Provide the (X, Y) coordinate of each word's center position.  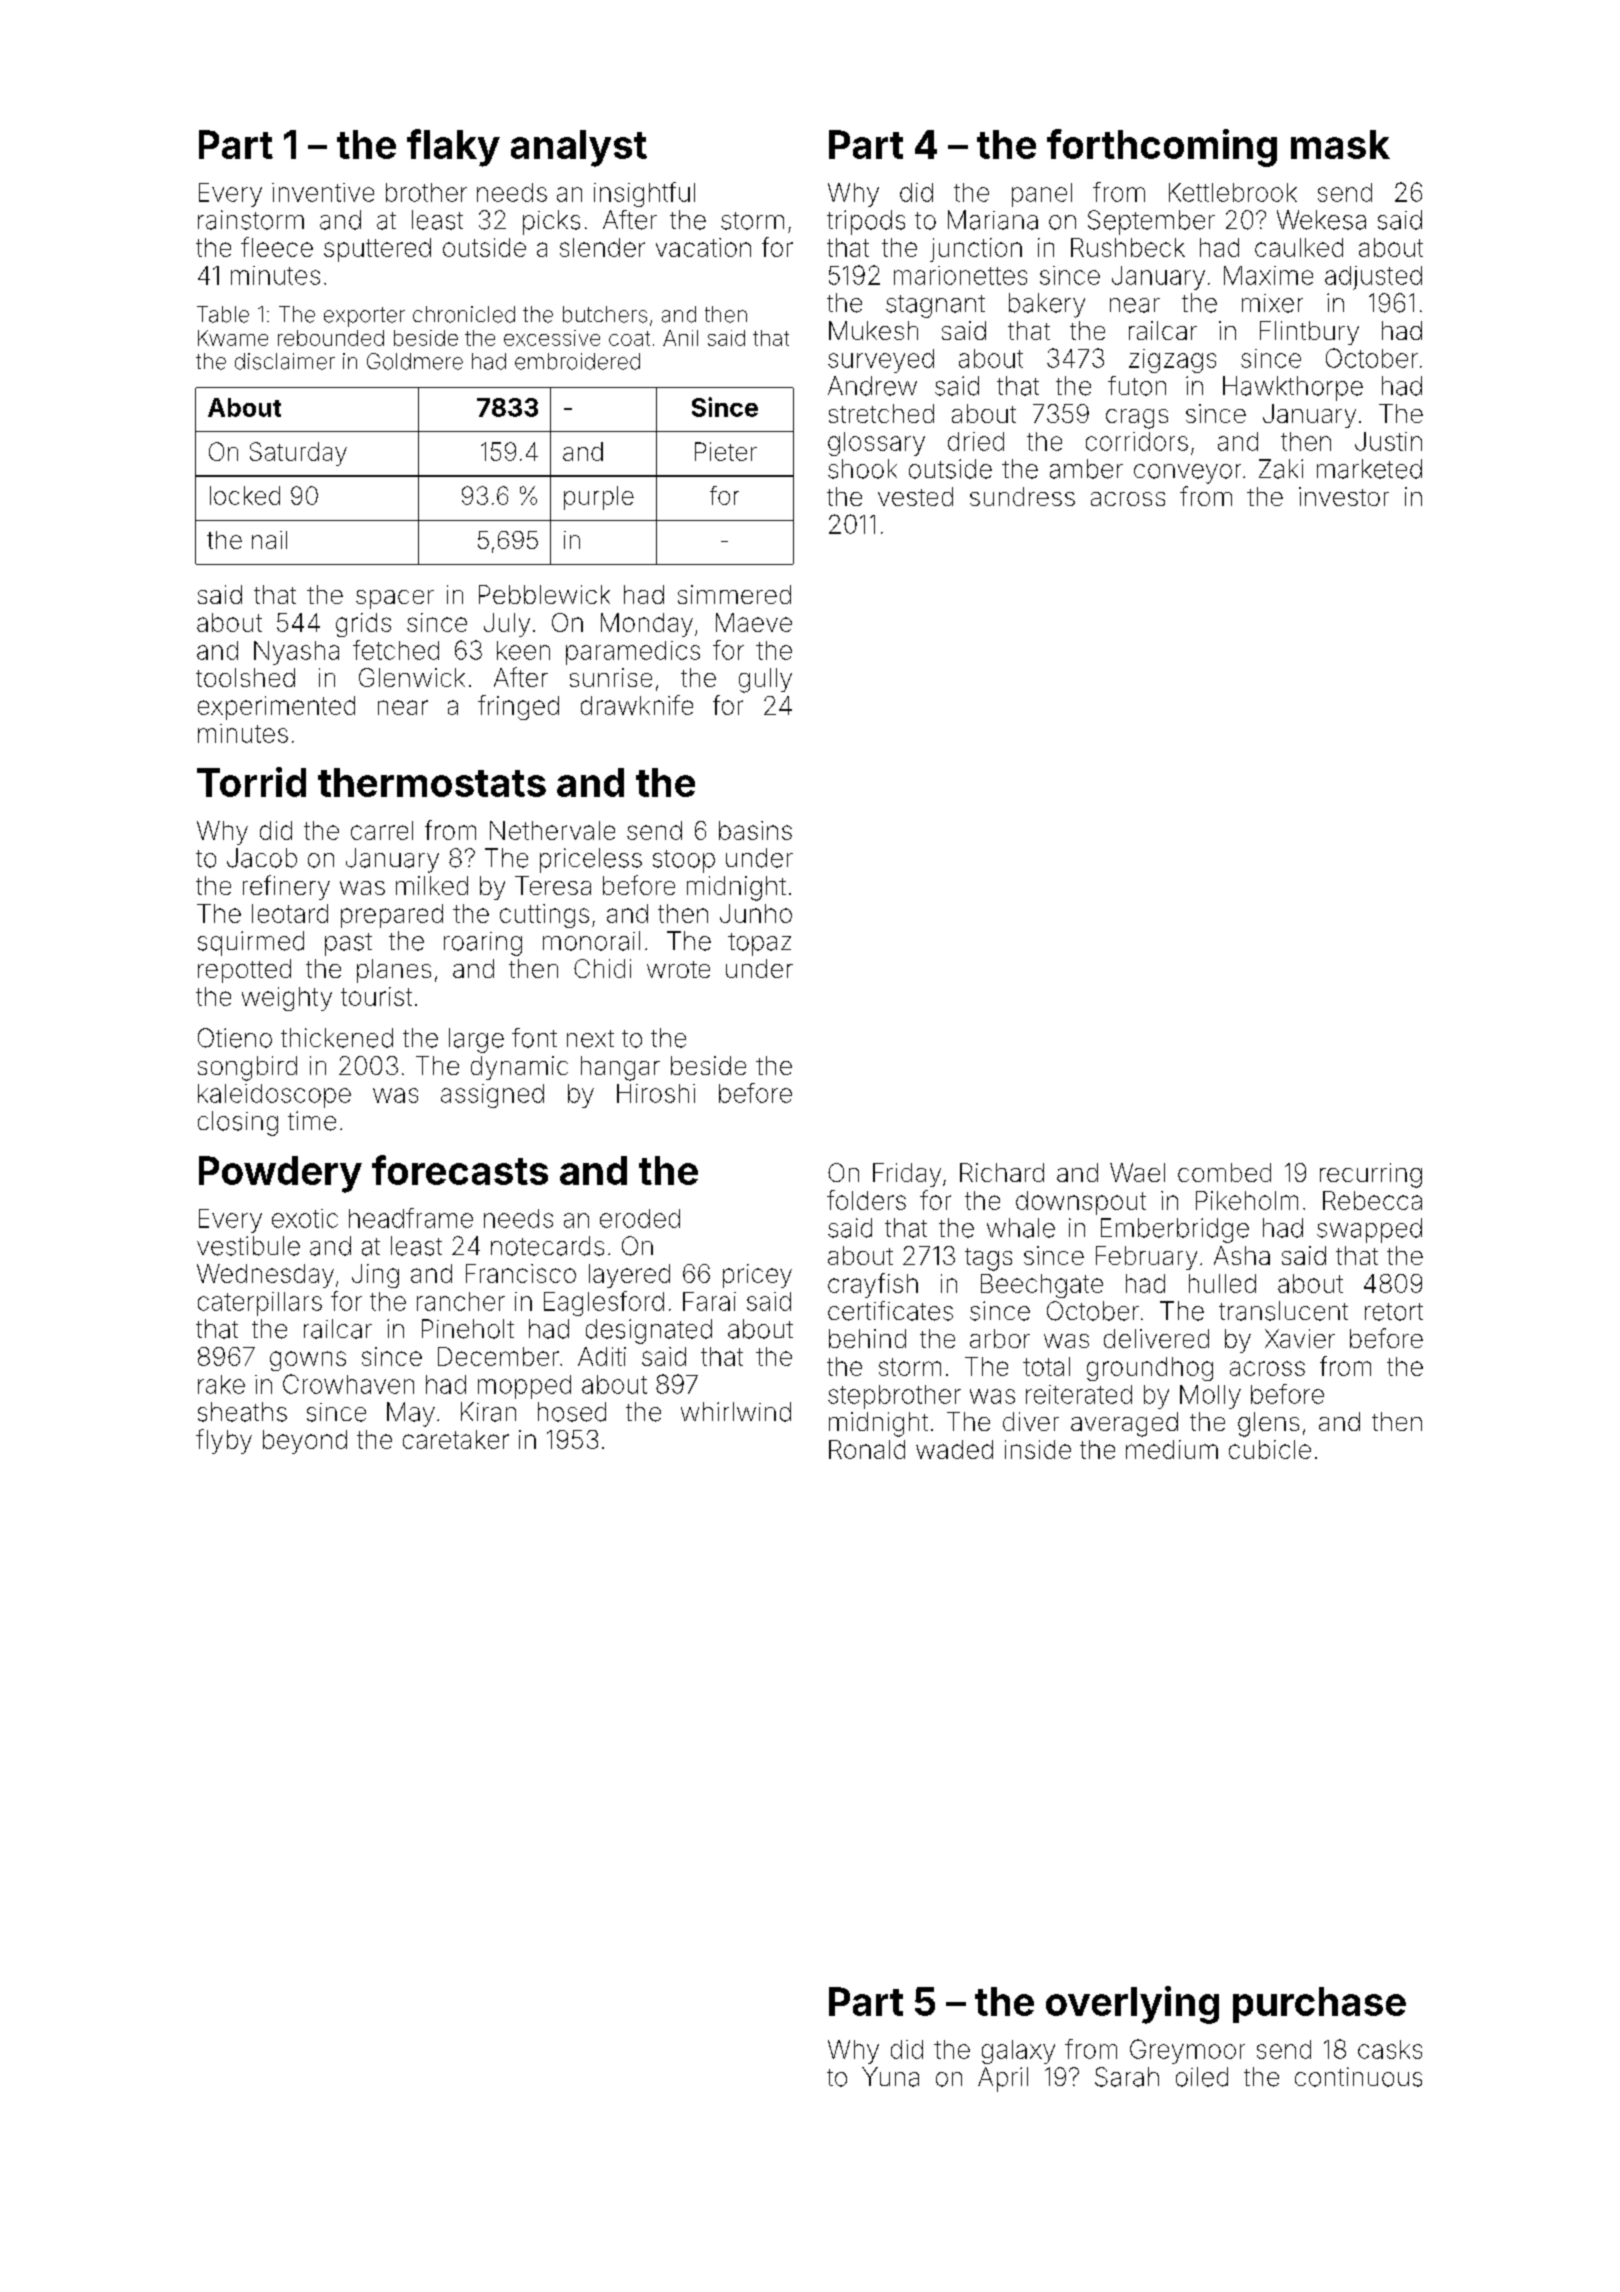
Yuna (890, 2077)
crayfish (873, 1285)
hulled (1222, 1283)
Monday (647, 625)
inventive (323, 192)
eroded (640, 1218)
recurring (1371, 1175)
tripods (866, 222)
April (1003, 2079)
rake (221, 1384)
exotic (305, 1218)
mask (1340, 144)
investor (1344, 496)
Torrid (251, 782)
